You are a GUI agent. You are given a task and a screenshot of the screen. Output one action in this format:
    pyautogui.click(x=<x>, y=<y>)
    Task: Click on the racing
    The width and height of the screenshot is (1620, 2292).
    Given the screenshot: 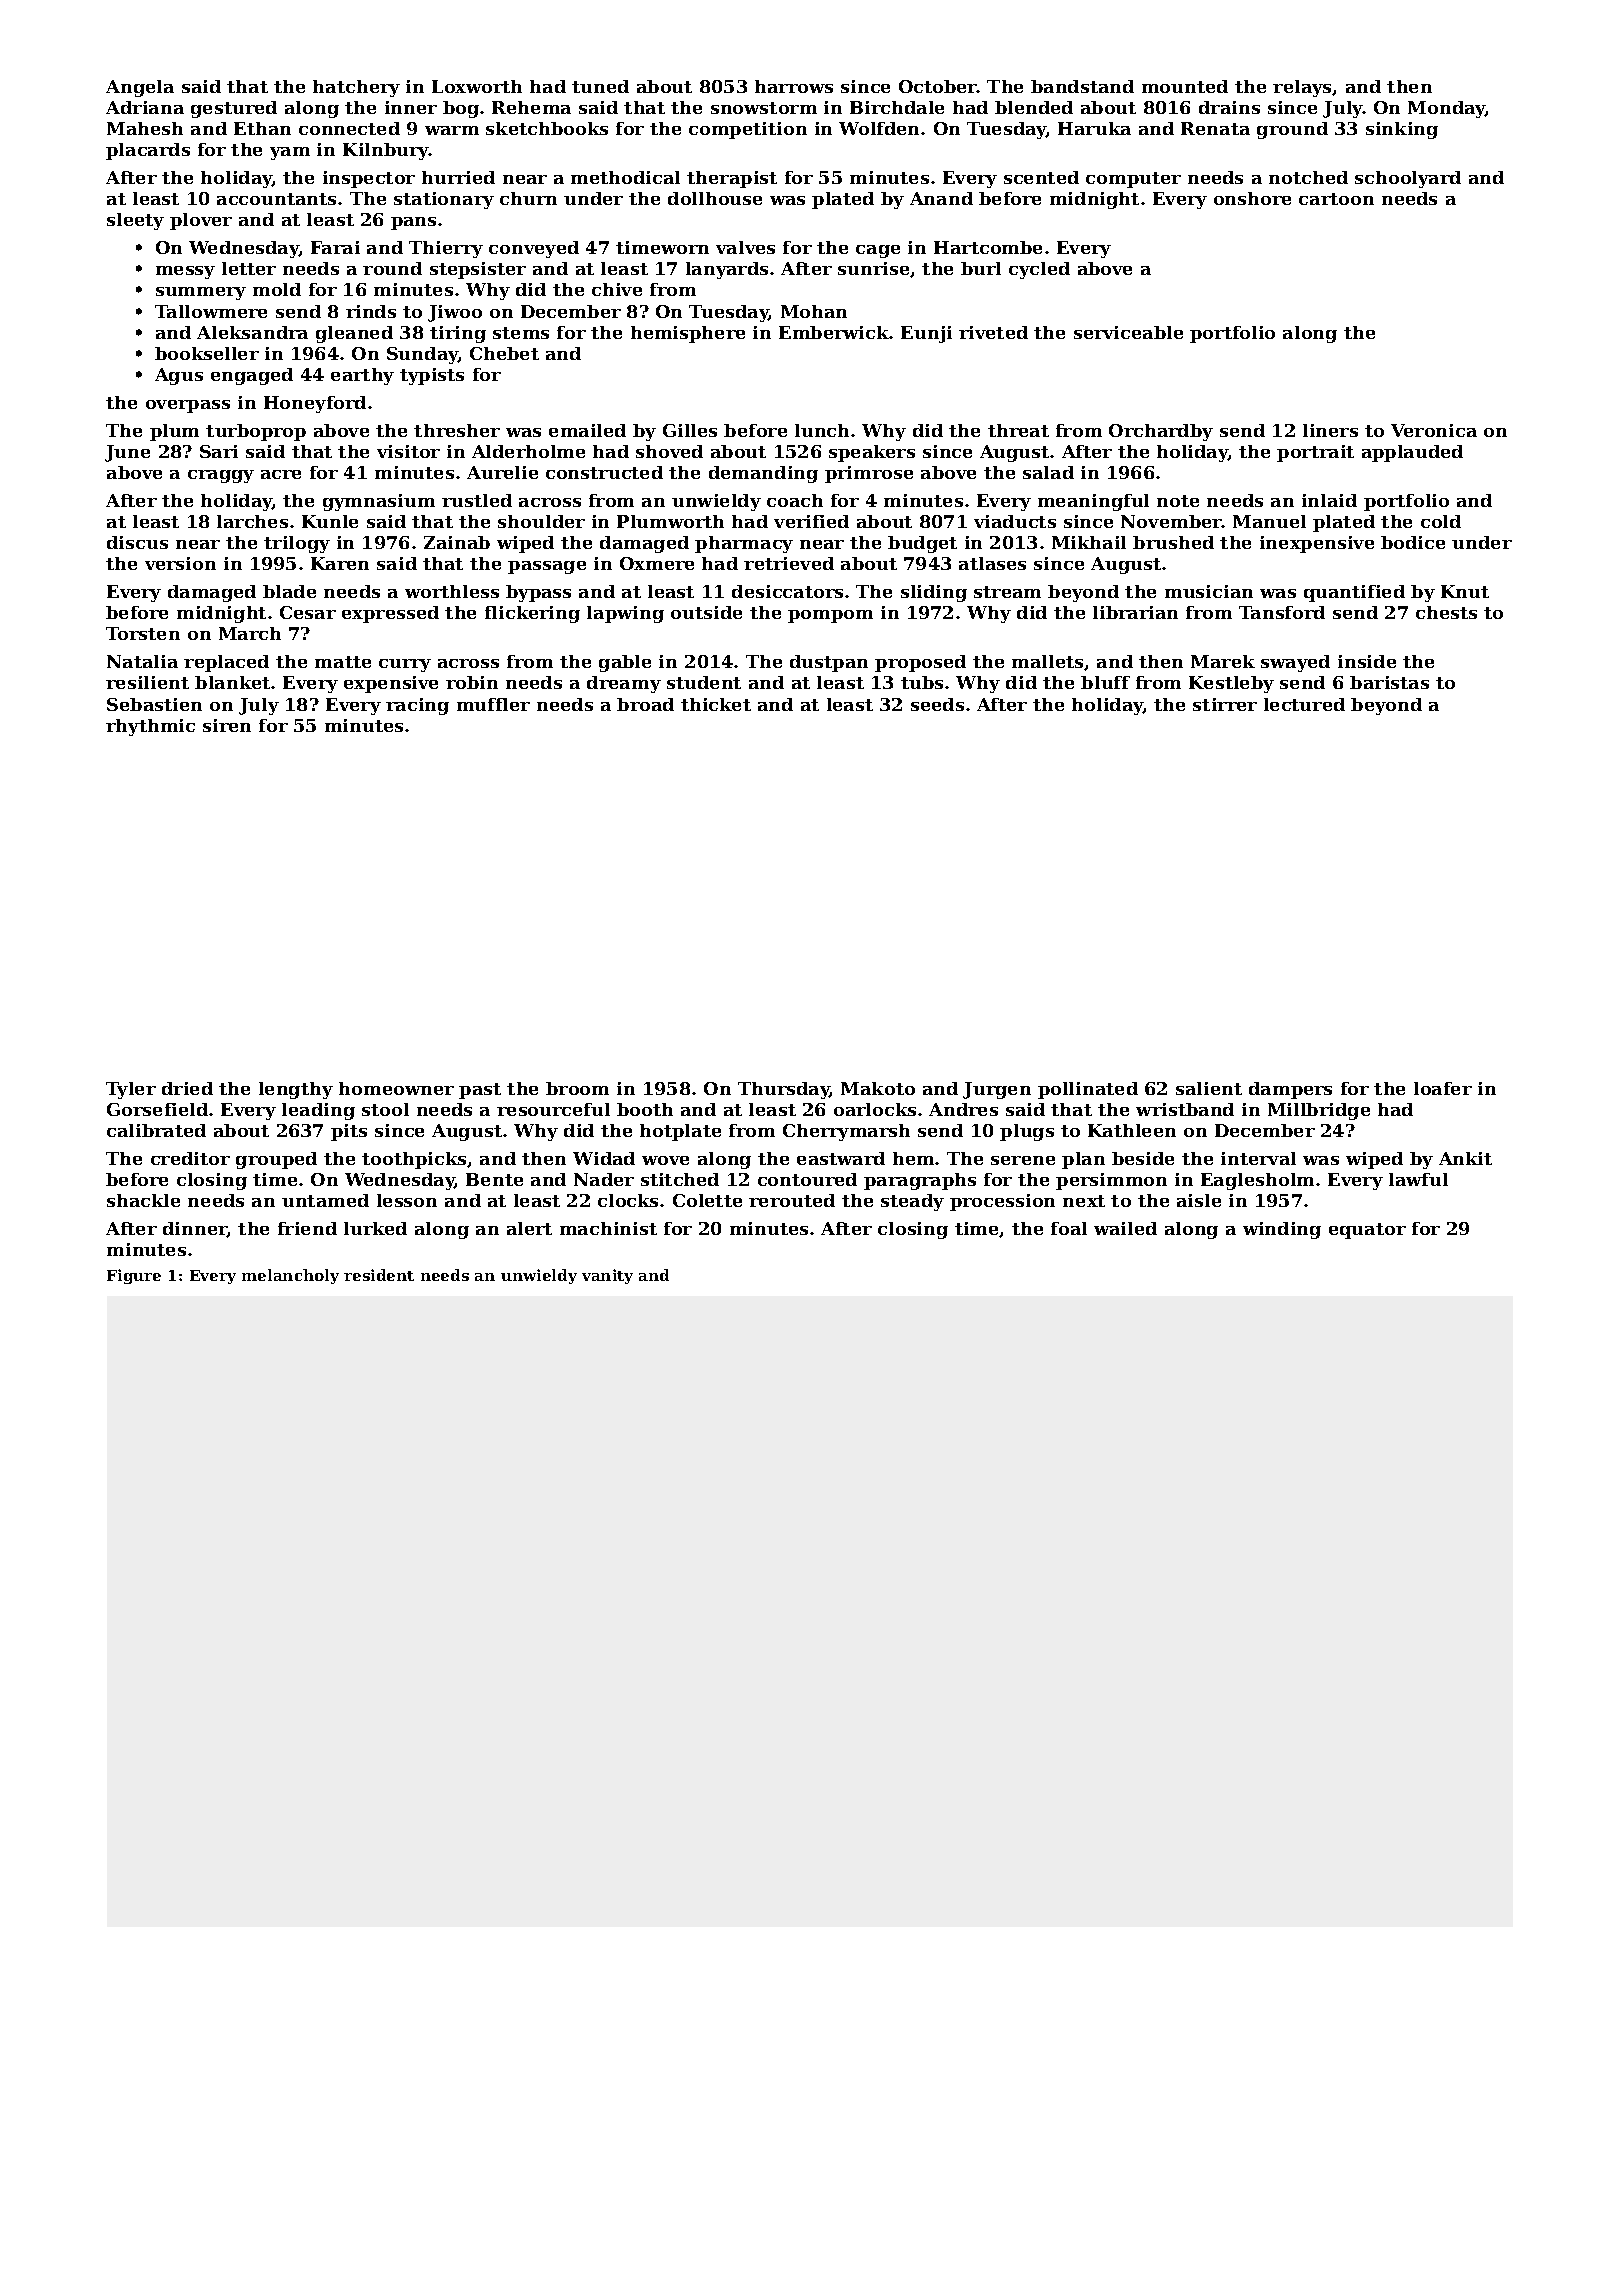 What is the action you would take?
    pyautogui.click(x=417, y=706)
